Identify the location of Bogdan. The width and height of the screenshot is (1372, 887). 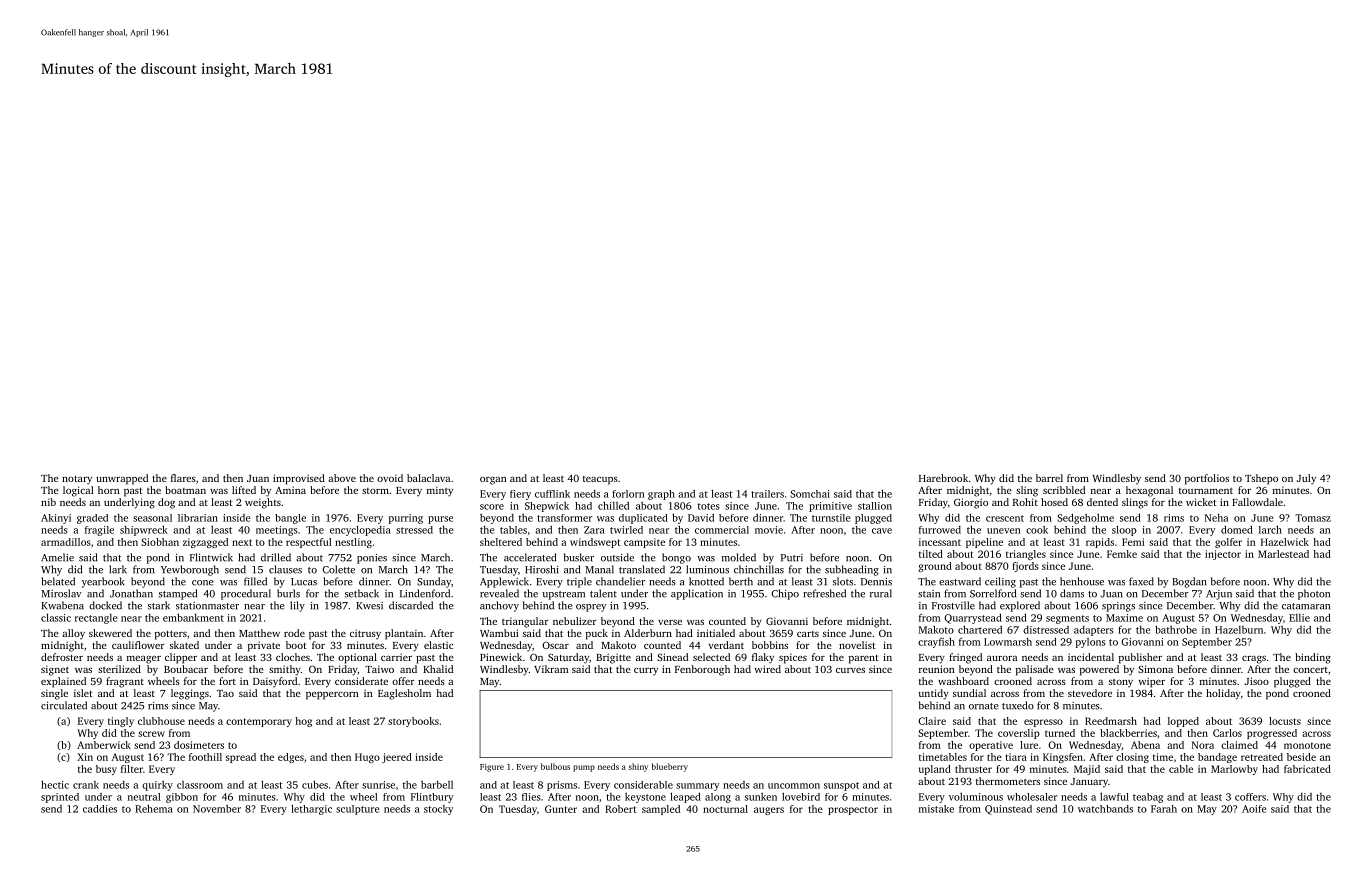
(1189, 582).
